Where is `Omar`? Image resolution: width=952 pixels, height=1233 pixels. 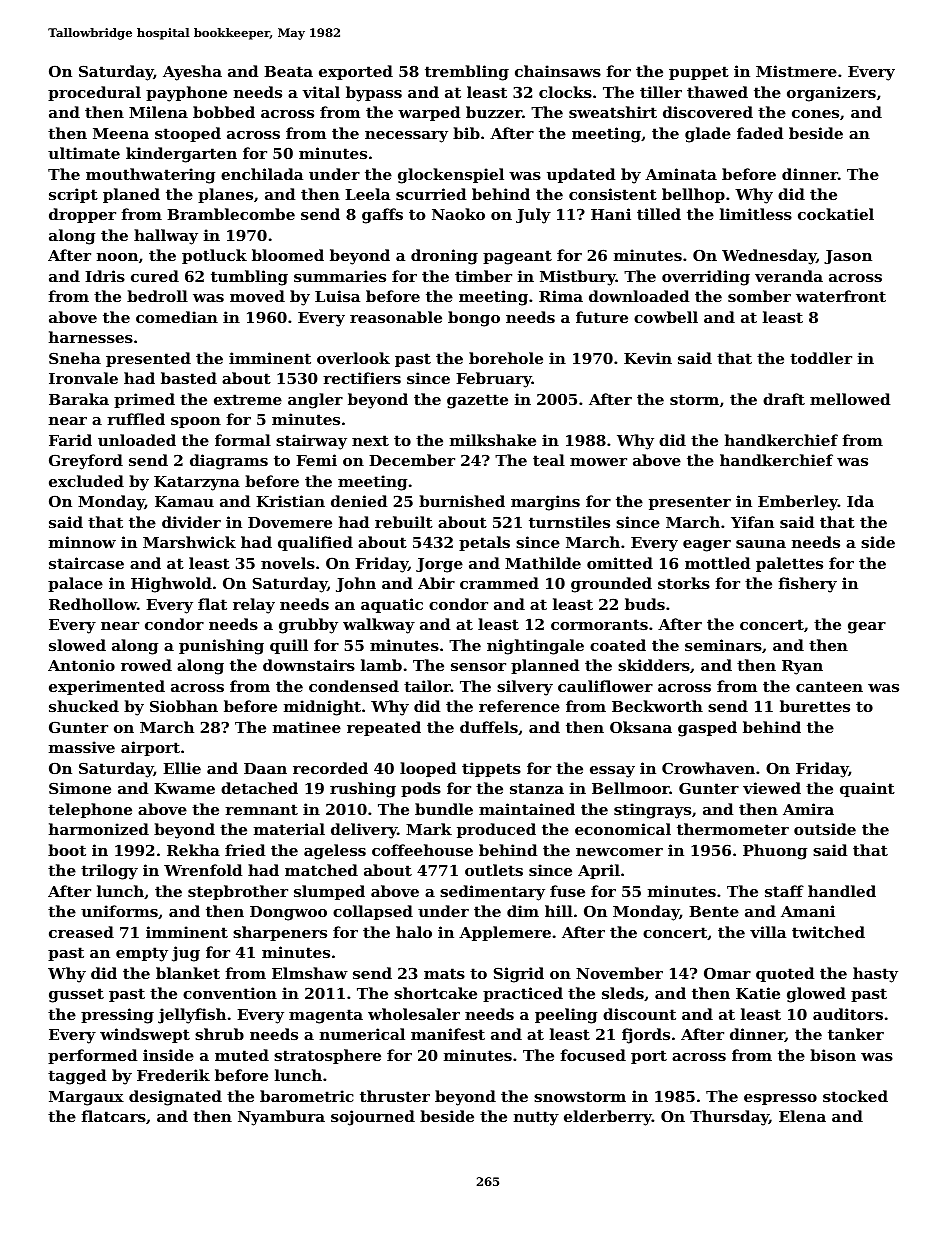
Omar is located at coordinates (727, 973).
